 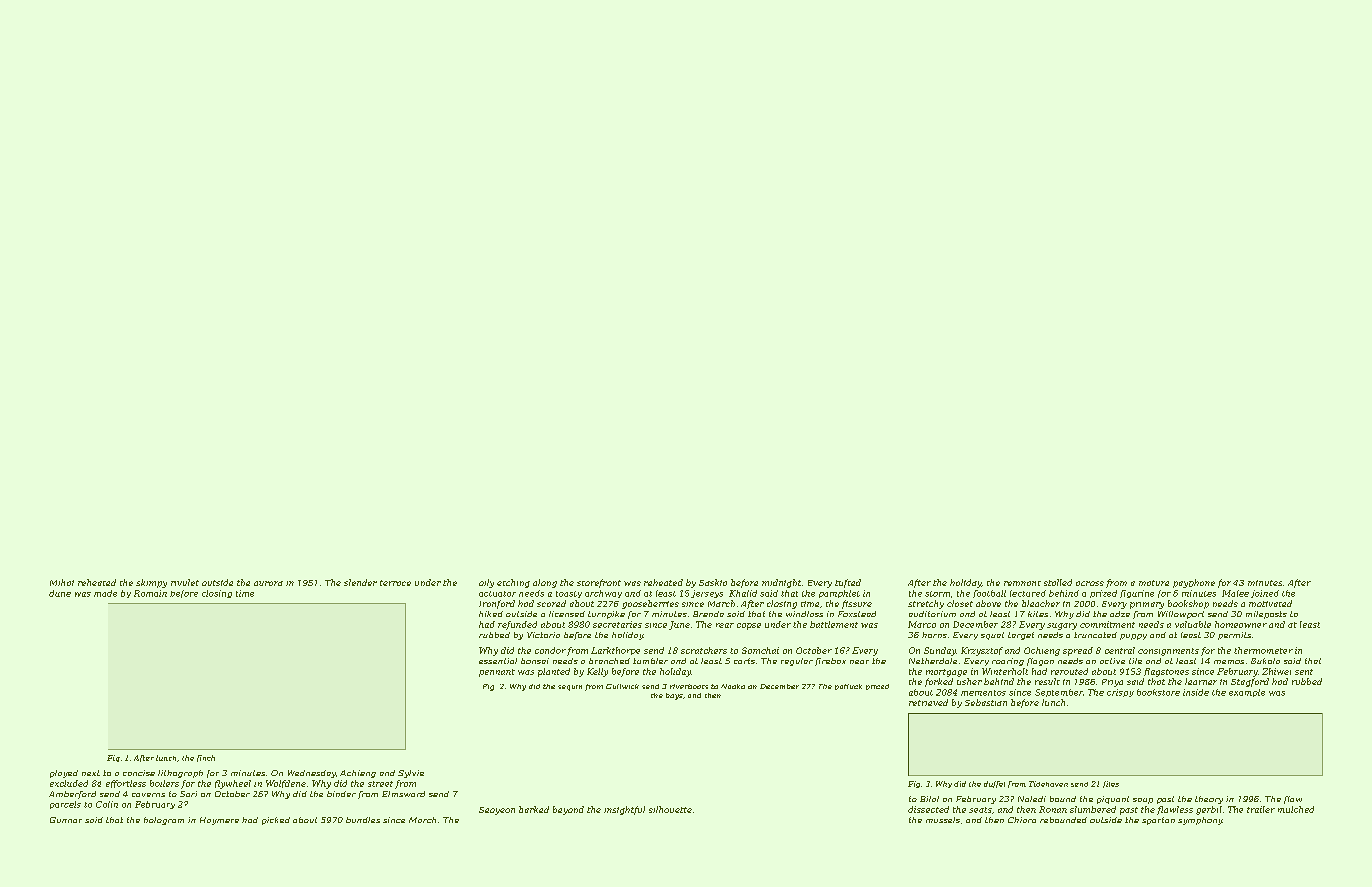 I want to click on duffel, so click(x=994, y=784).
